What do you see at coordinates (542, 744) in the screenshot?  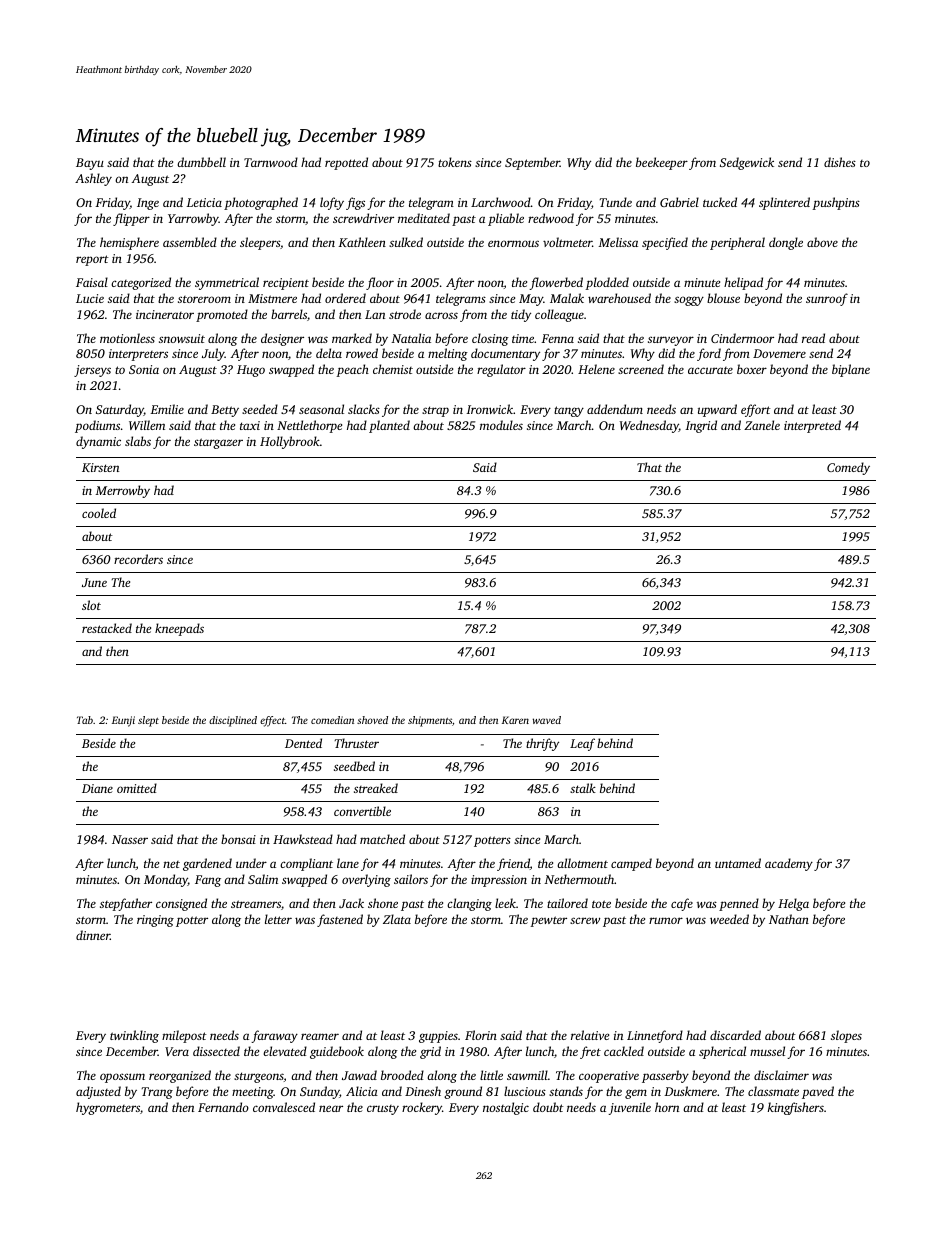 I see `thrifty` at bounding box center [542, 744].
